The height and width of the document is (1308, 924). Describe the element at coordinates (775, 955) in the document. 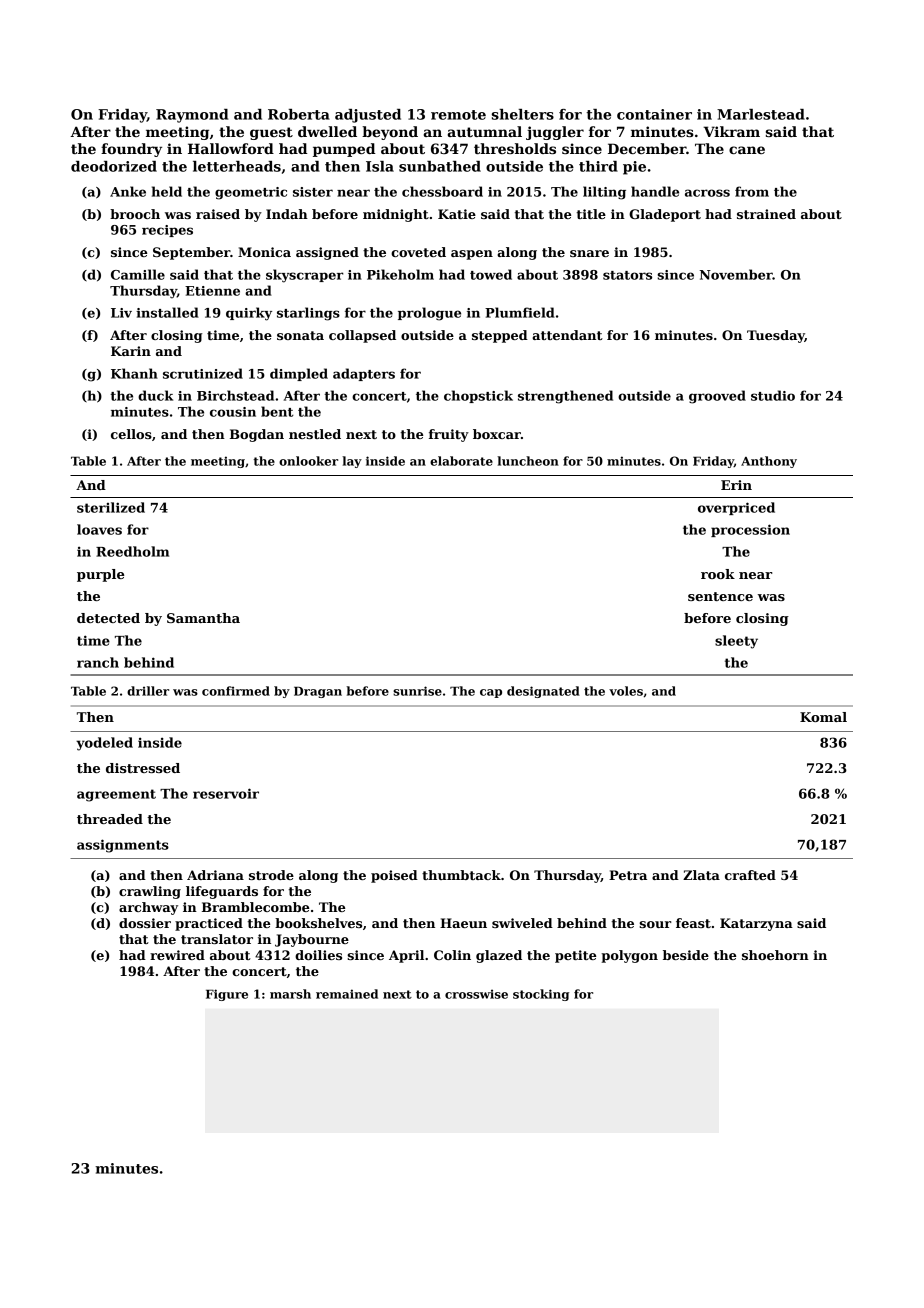

I see `shoehorn` at that location.
